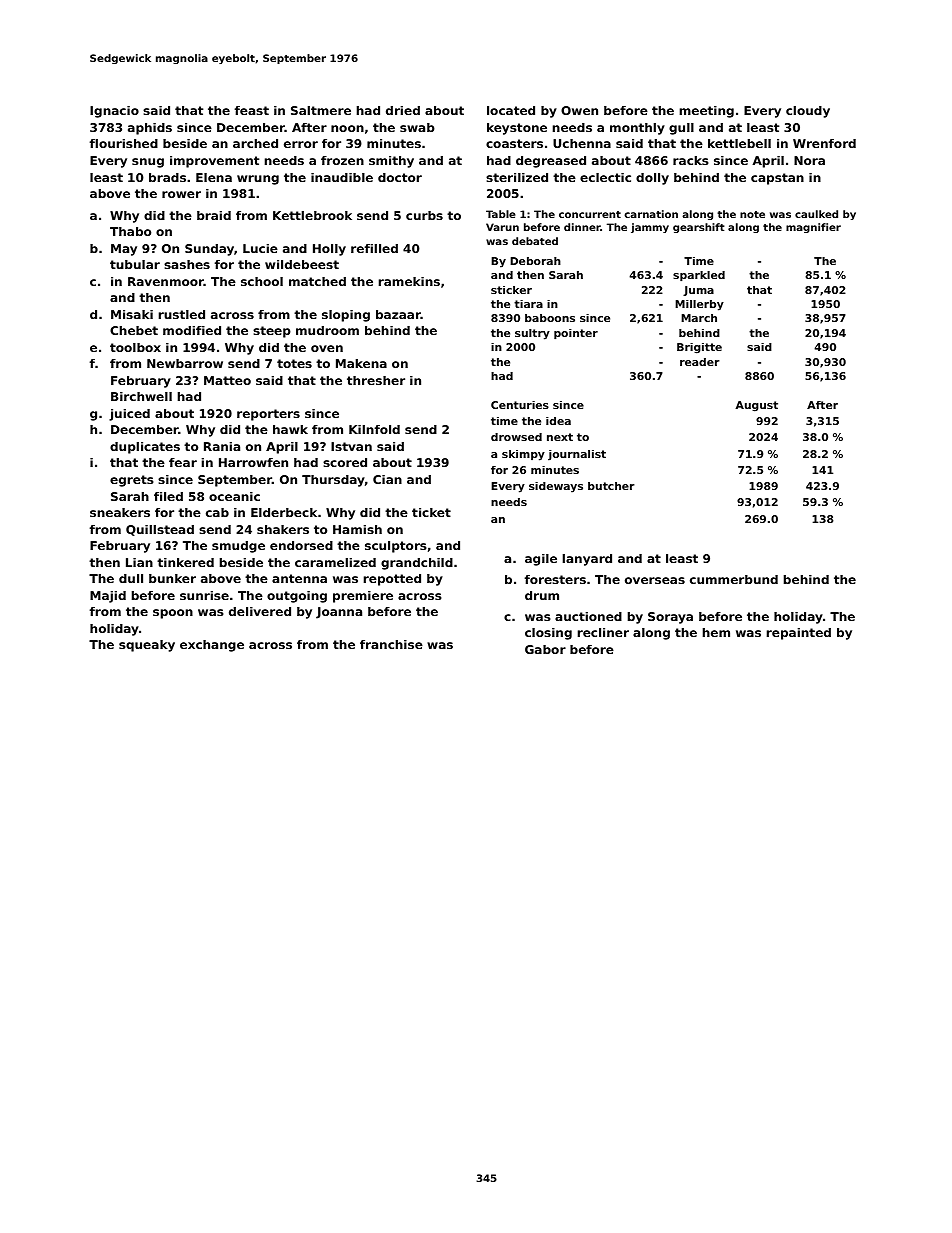 Image resolution: width=952 pixels, height=1233 pixels. What do you see at coordinates (252, 110) in the page?
I see `feast` at bounding box center [252, 110].
